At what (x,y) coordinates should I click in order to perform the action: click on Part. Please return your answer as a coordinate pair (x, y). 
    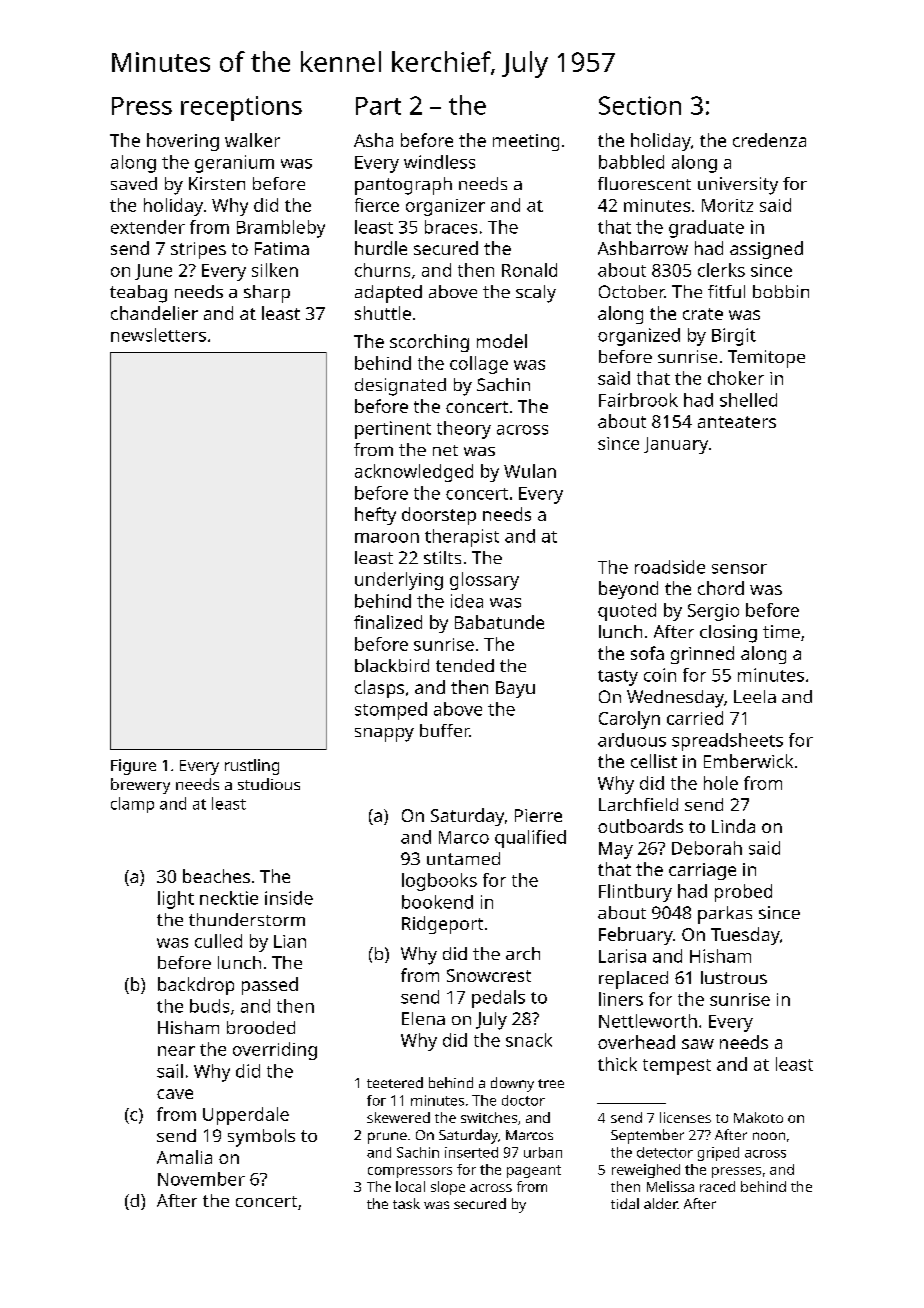
    Looking at the image, I should click on (378, 106).
